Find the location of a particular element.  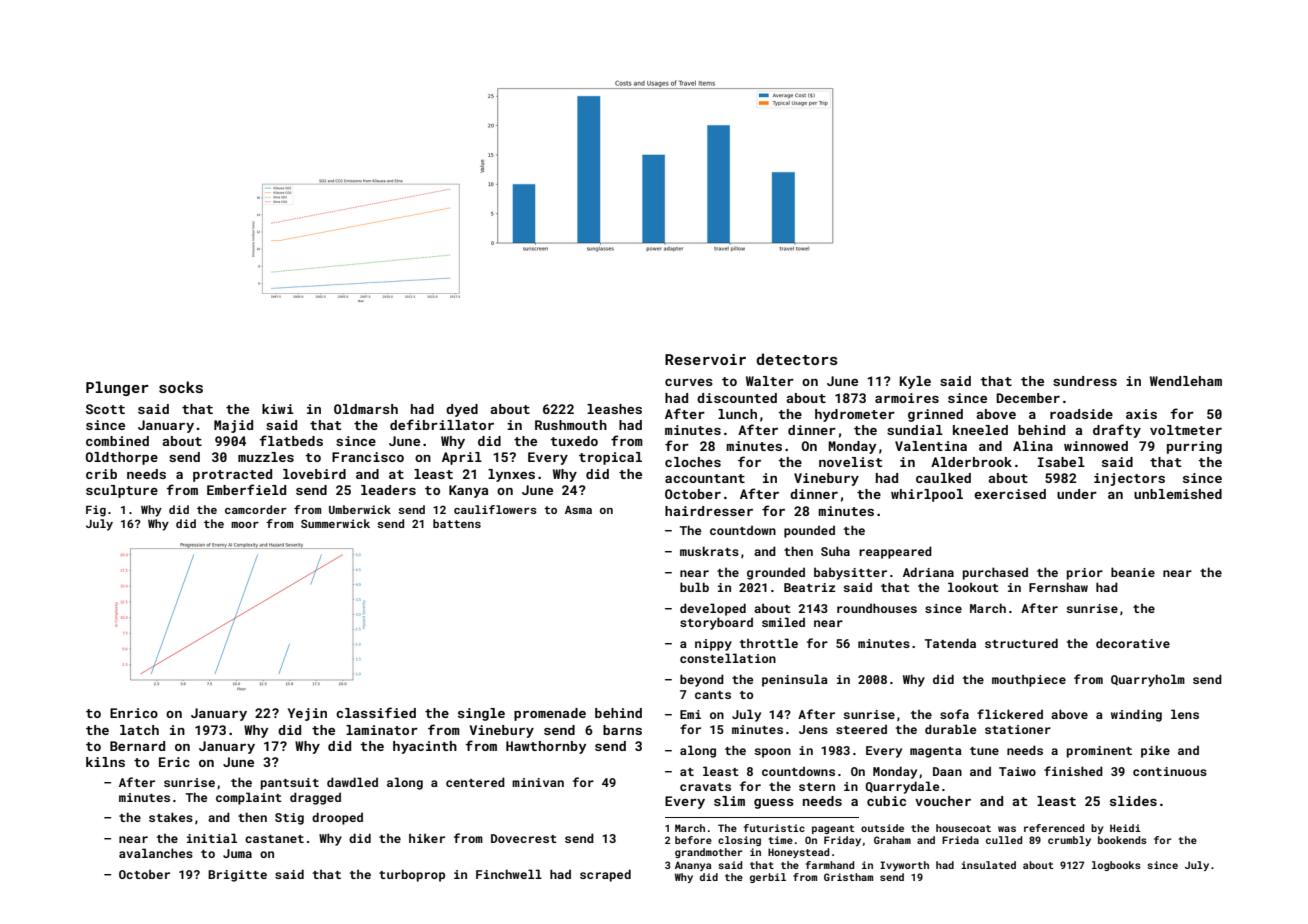

smiled is located at coordinates (783, 622).
